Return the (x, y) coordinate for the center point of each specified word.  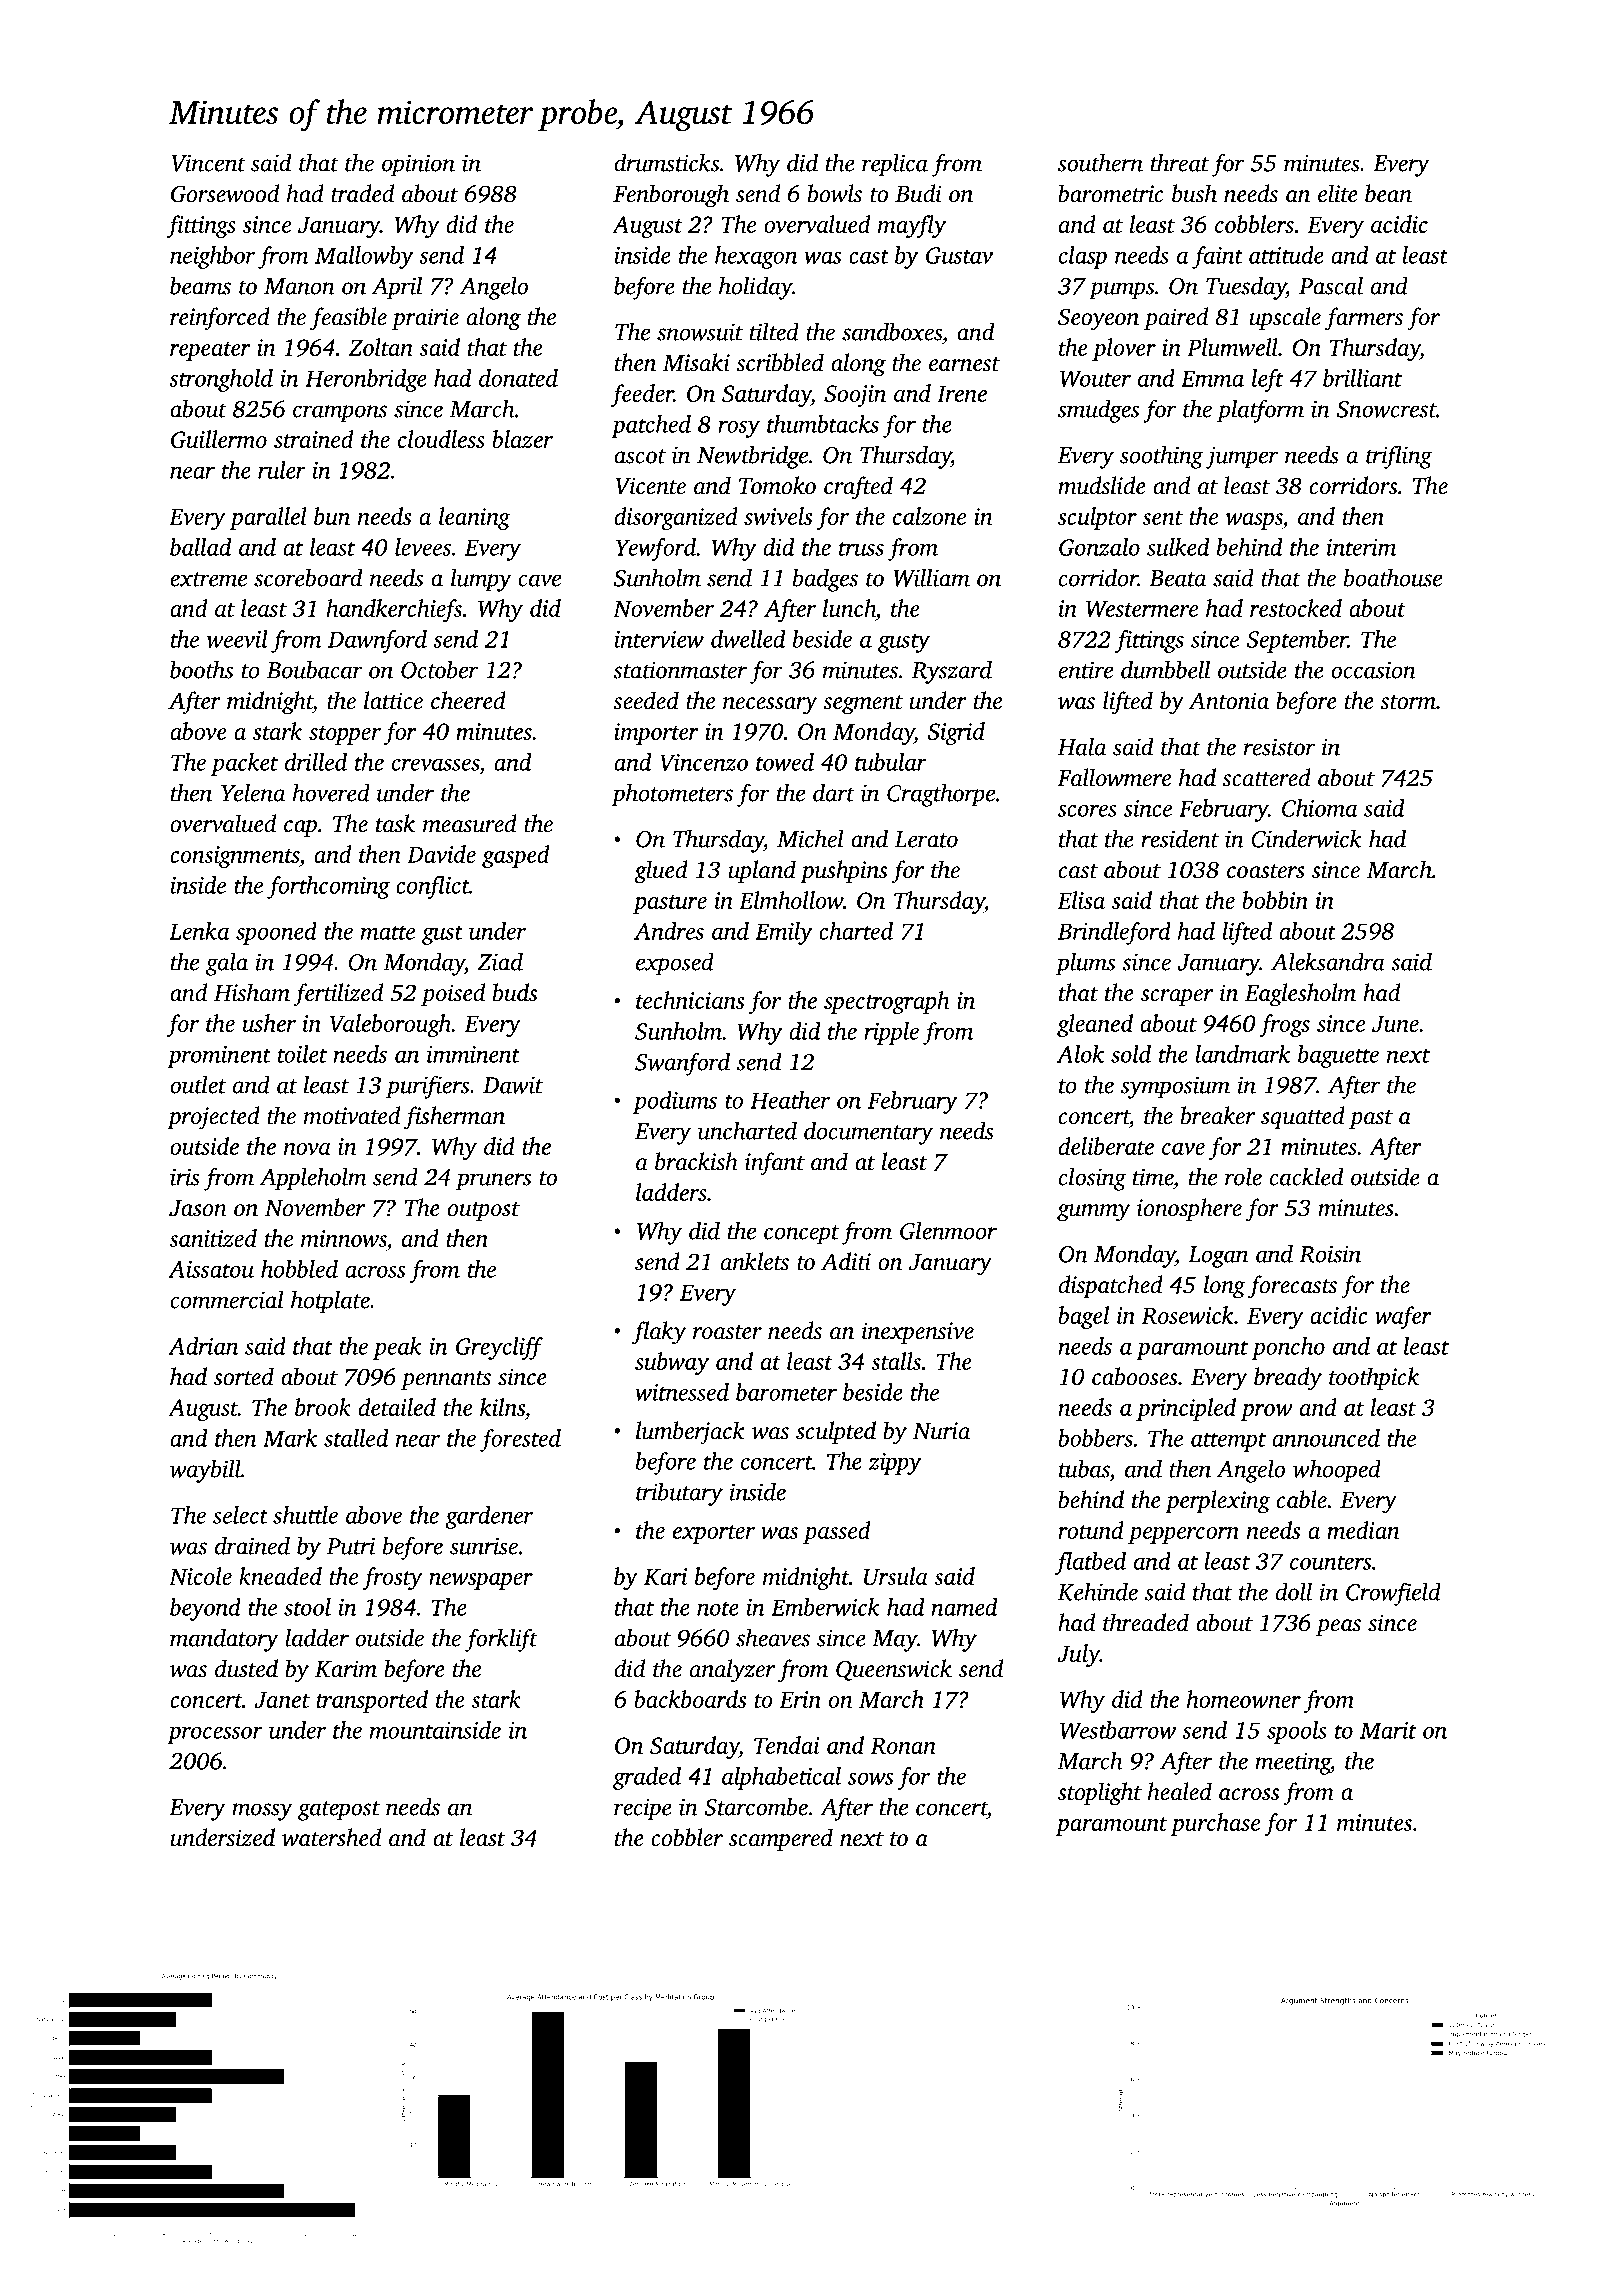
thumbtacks (823, 424)
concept (802, 1235)
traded (362, 193)
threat (1180, 162)
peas (1338, 1627)
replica (895, 165)
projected (213, 1118)
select (240, 1515)
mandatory (224, 1640)
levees (423, 547)
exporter (714, 1534)
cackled (1306, 1176)
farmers (1364, 319)
